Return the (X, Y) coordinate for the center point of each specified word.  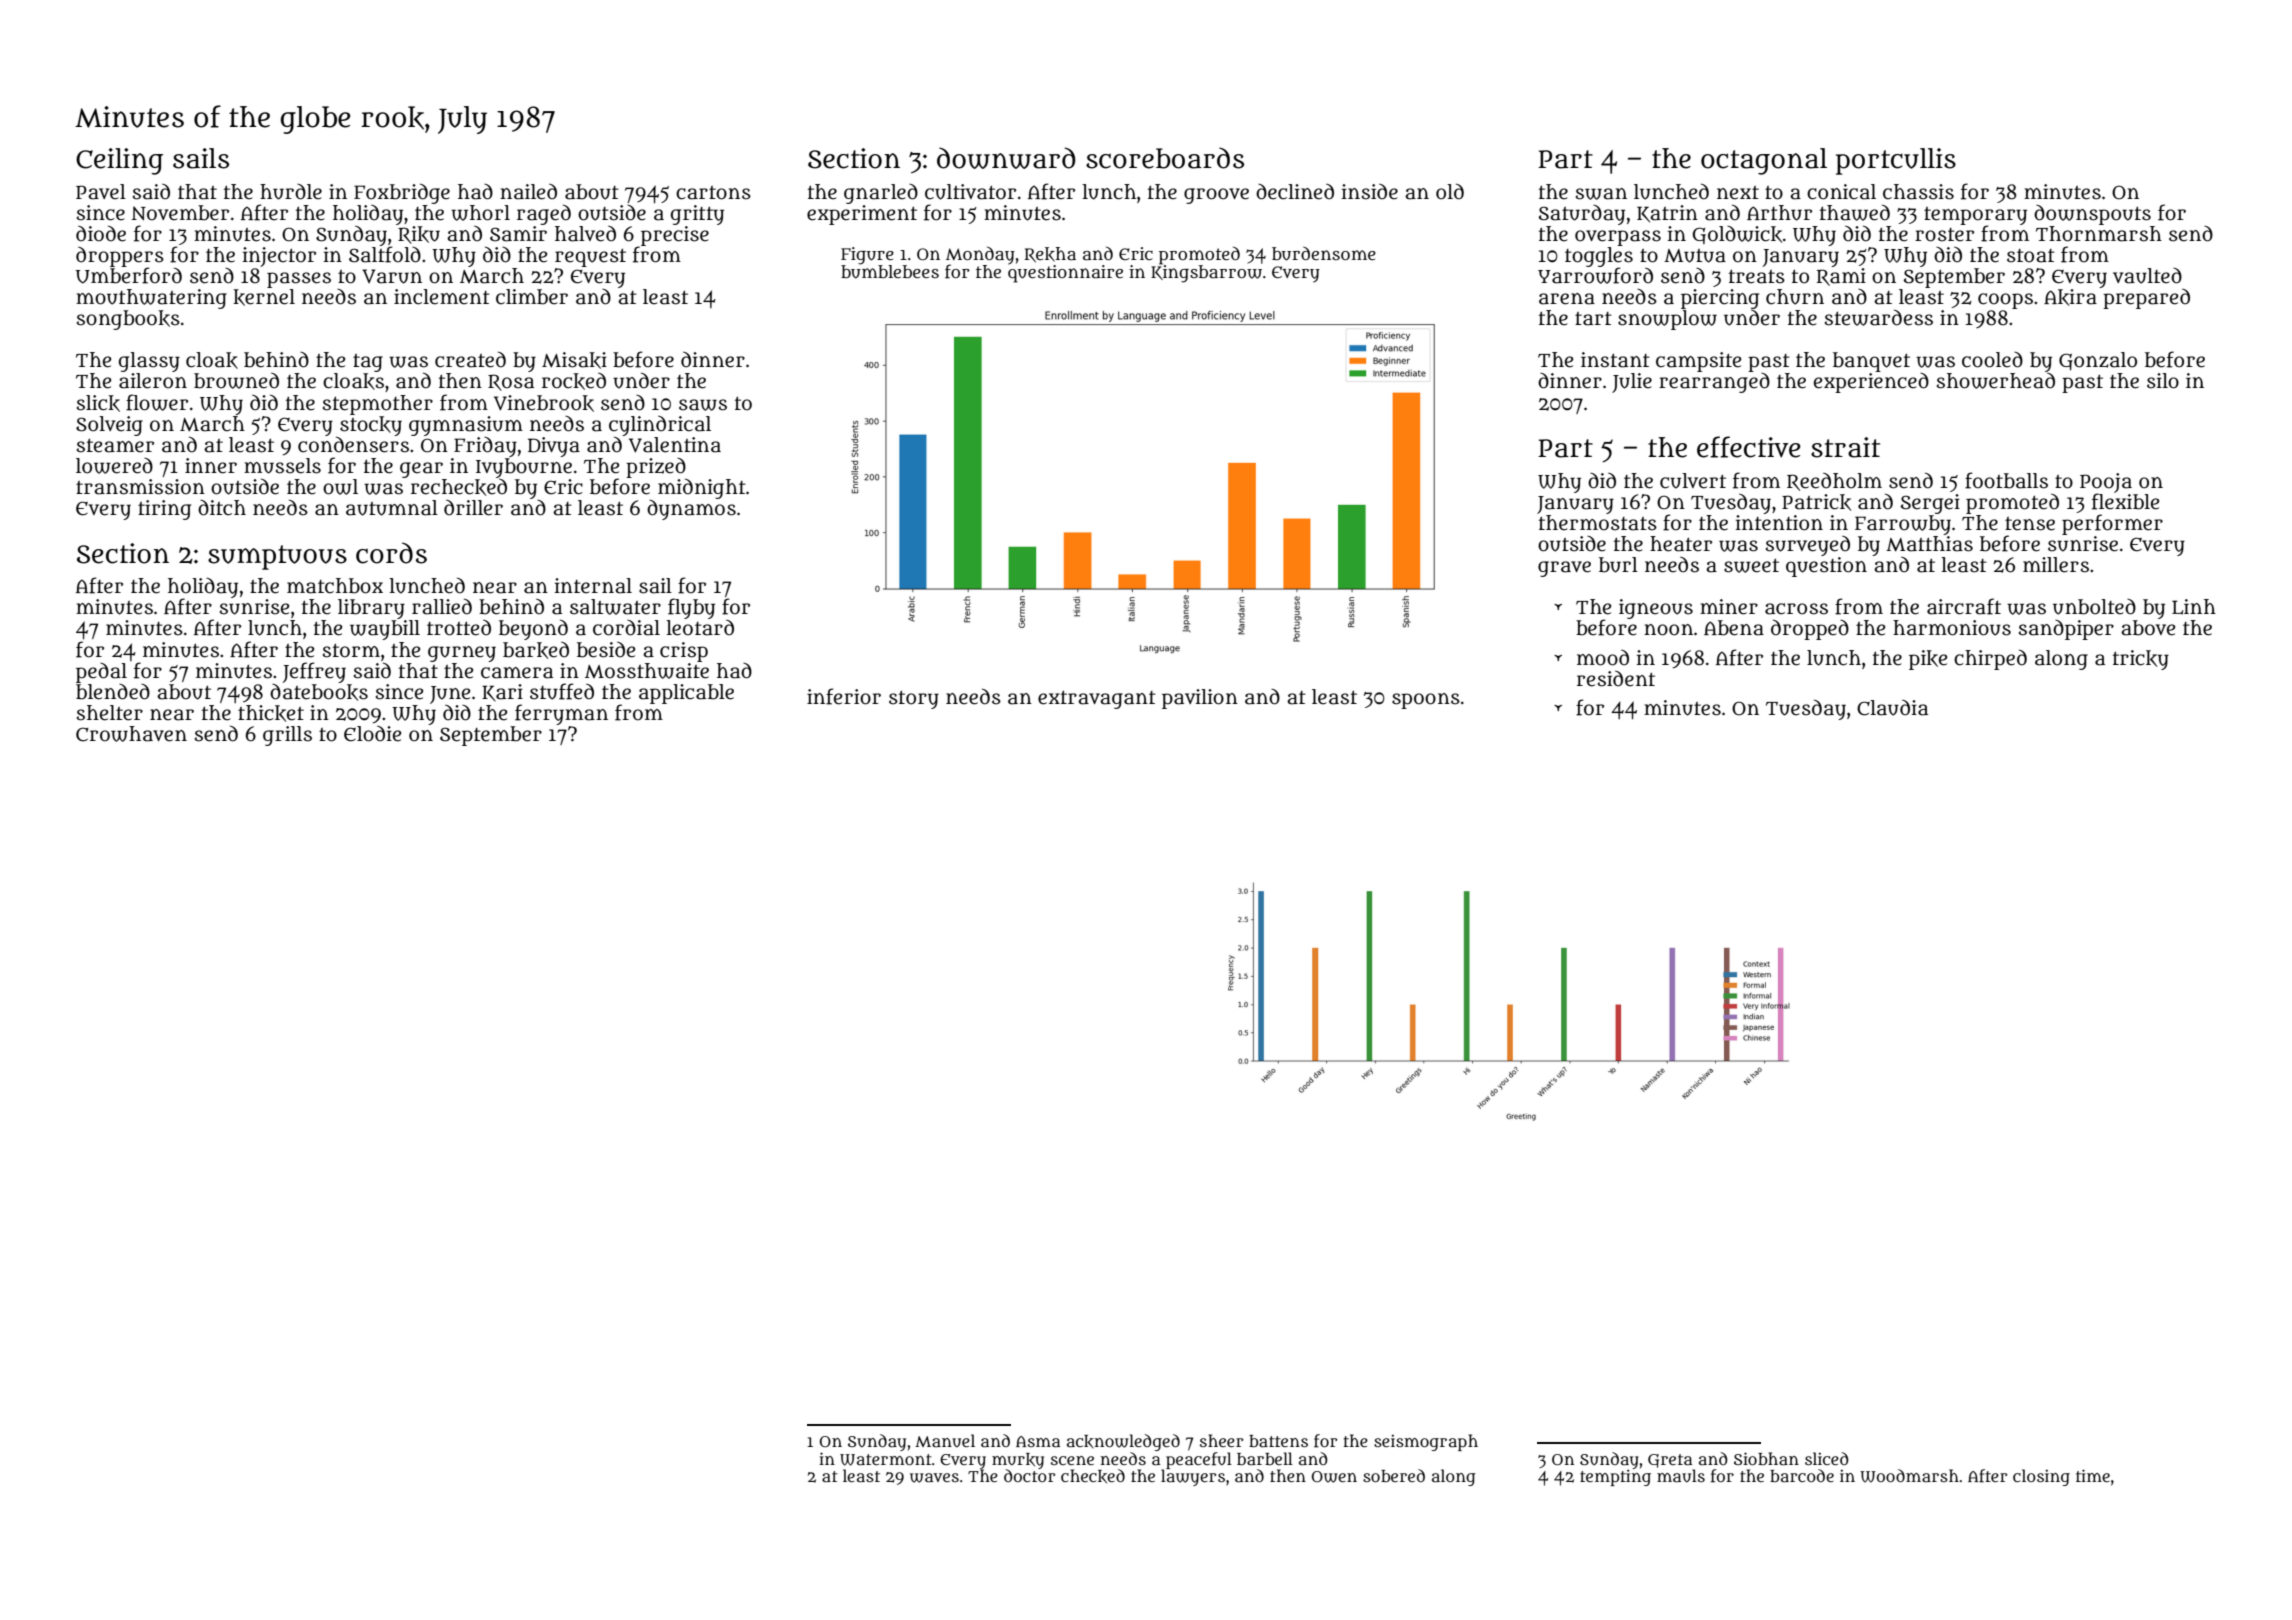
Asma (1038, 1441)
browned (236, 381)
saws (703, 405)
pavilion (1200, 699)
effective (1749, 447)
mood (1603, 658)
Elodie (372, 734)
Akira (2070, 297)
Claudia (1892, 708)
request (590, 258)
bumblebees (890, 272)
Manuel (945, 1440)
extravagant (1097, 700)
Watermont (886, 1460)
